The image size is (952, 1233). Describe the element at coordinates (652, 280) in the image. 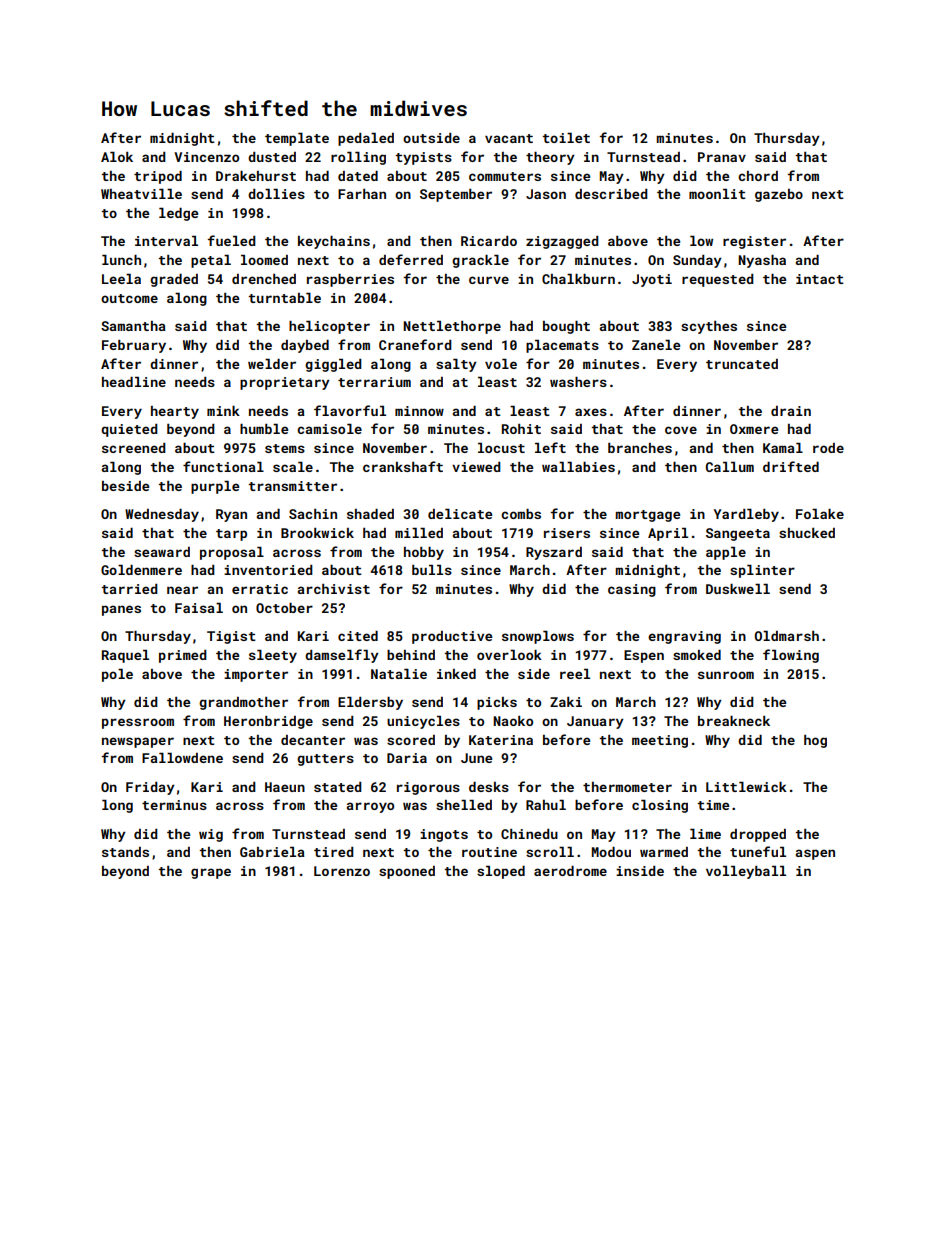

I see `Jyoti` at that location.
